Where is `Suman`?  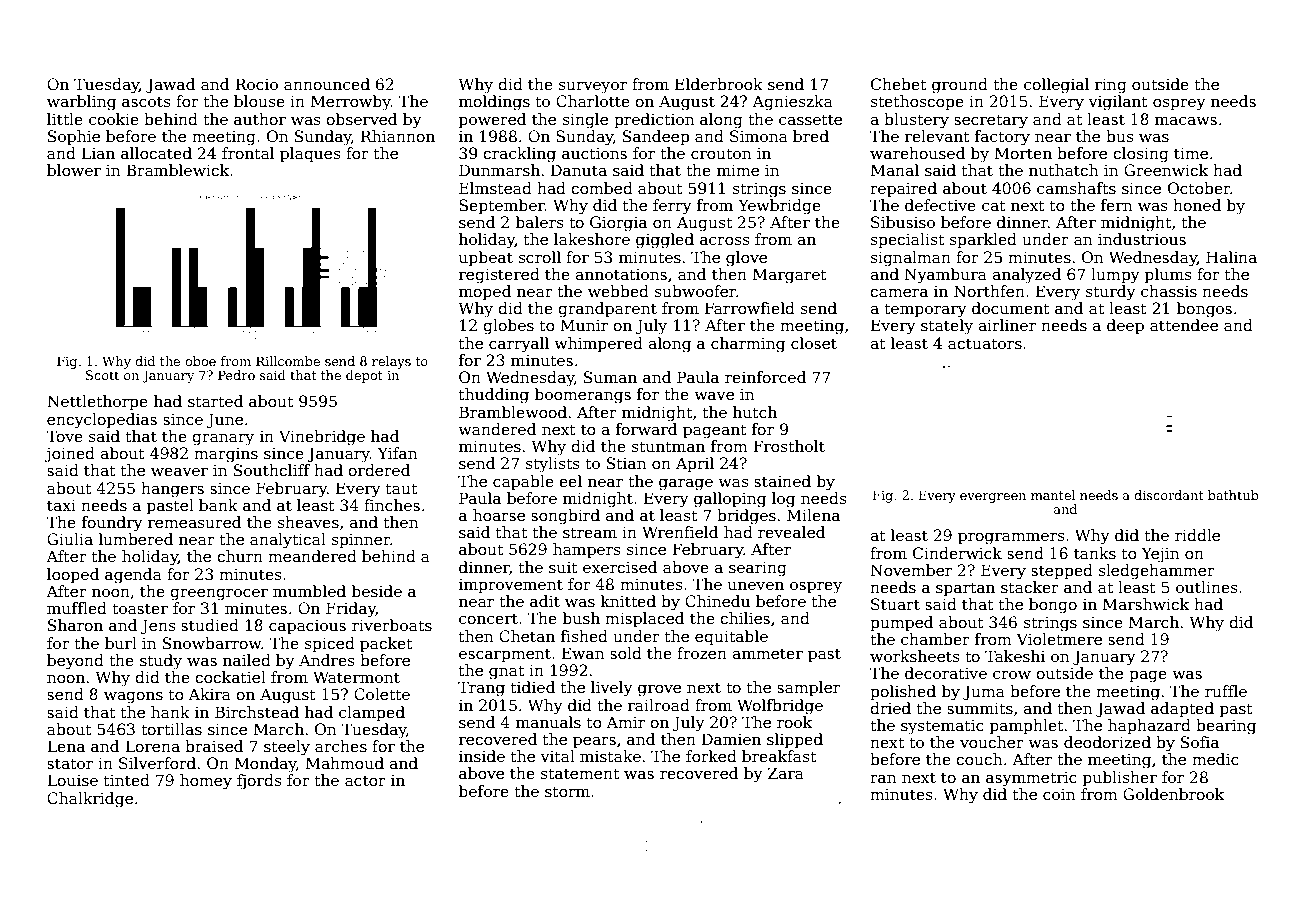 Suman is located at coordinates (610, 377).
